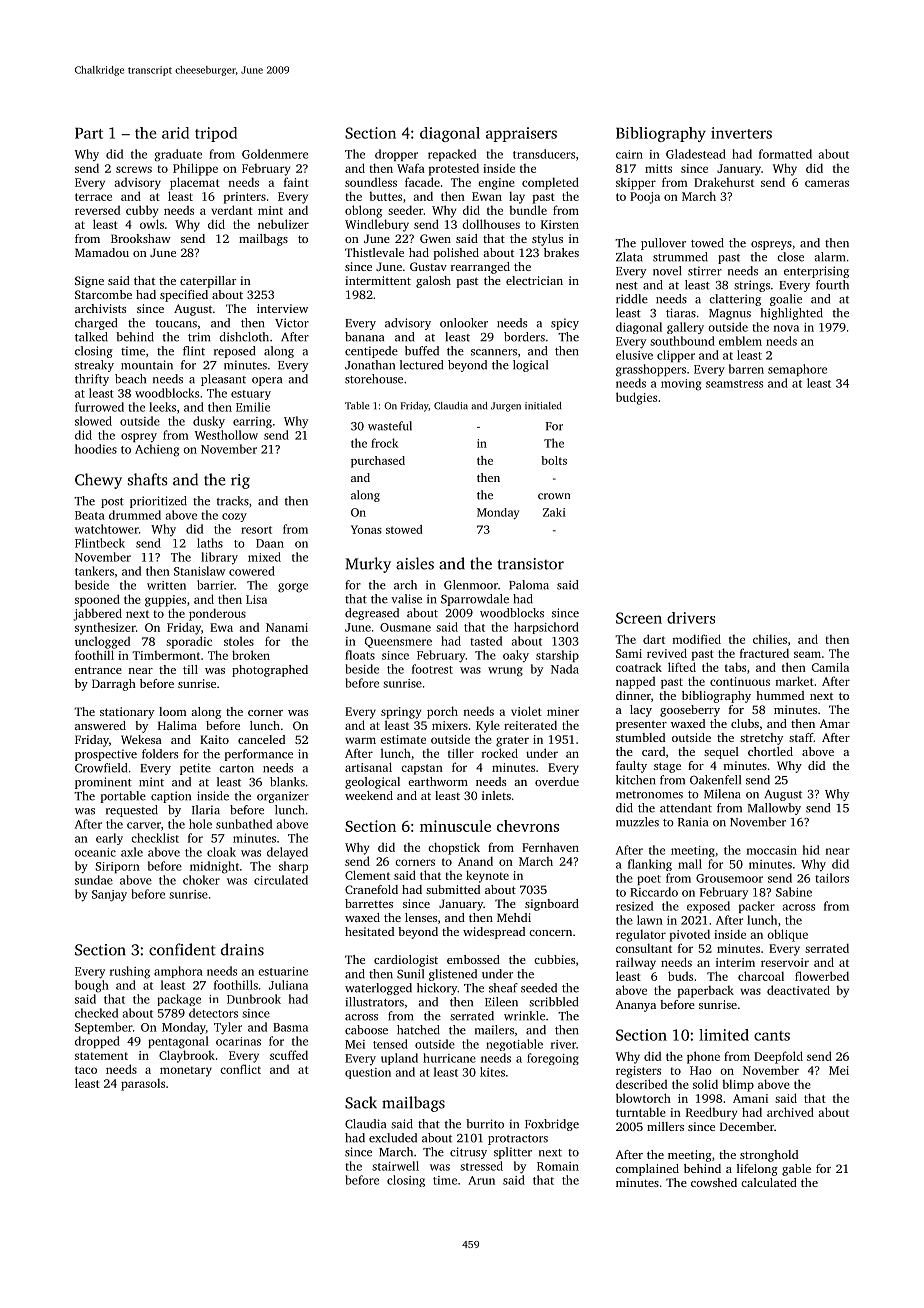 This screenshot has width=924, height=1308. Describe the element at coordinates (639, 618) in the screenshot. I see `Screen` at that location.
